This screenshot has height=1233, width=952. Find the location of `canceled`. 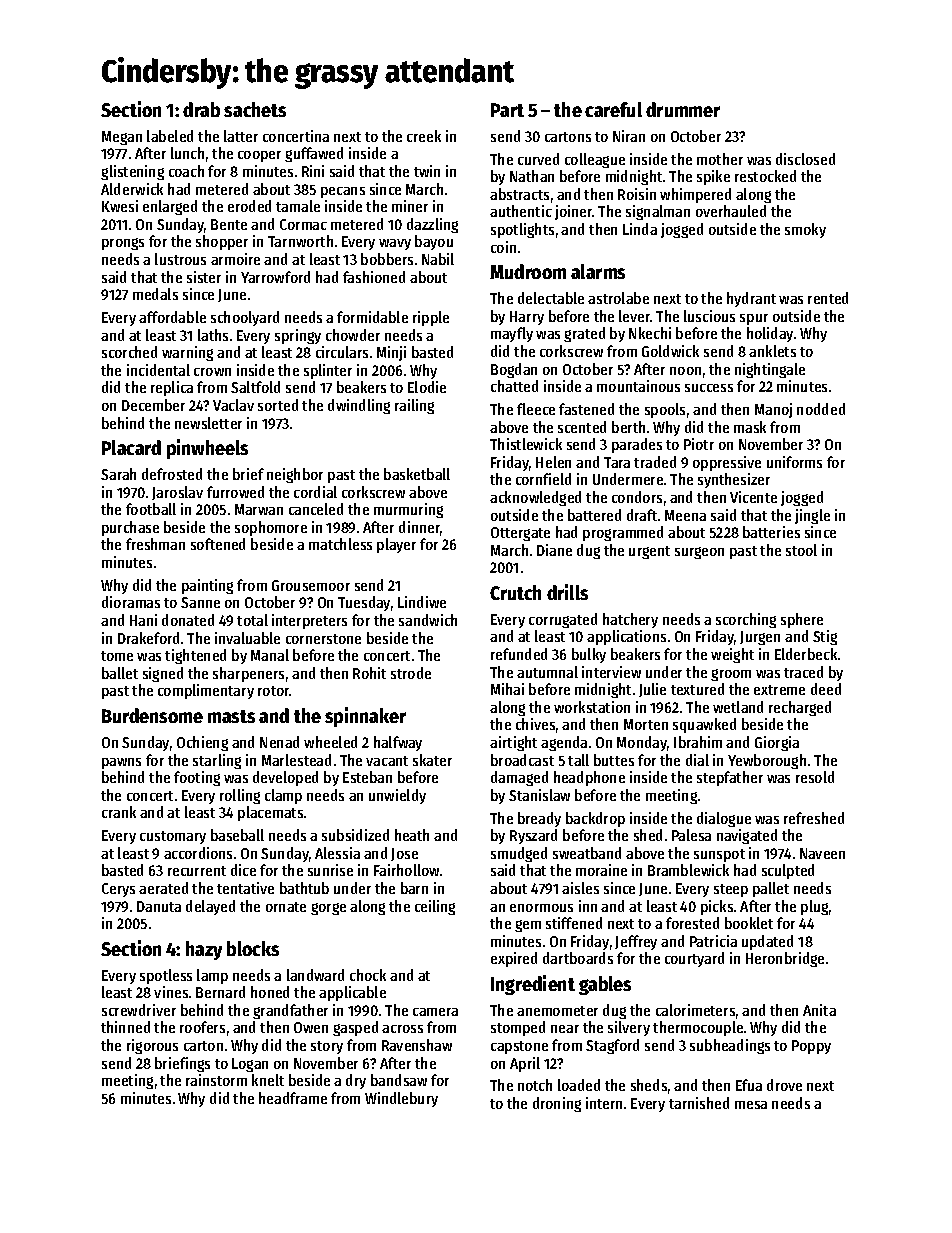

canceled is located at coordinates (316, 509).
